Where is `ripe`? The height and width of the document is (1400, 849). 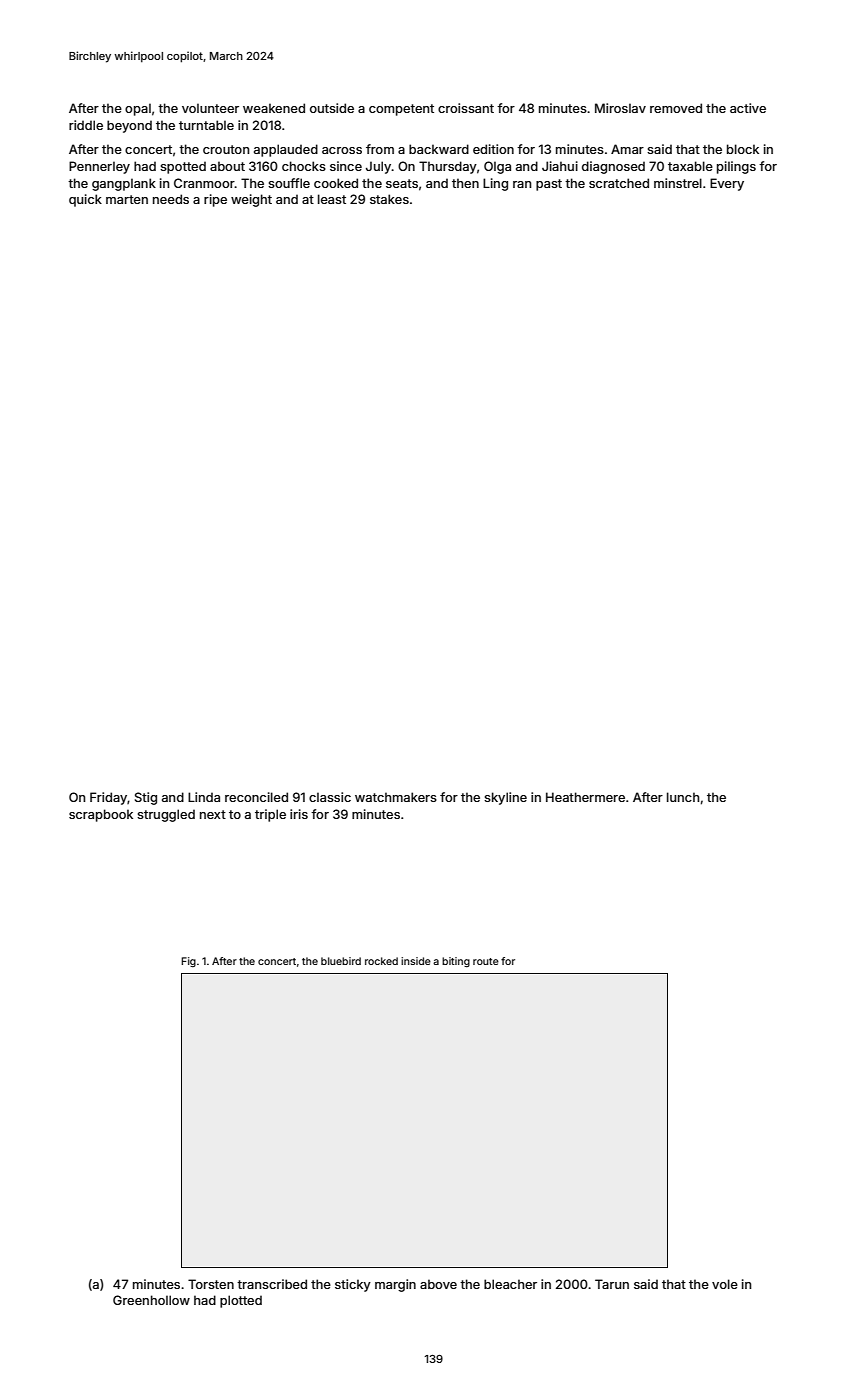
ripe is located at coordinates (215, 200).
